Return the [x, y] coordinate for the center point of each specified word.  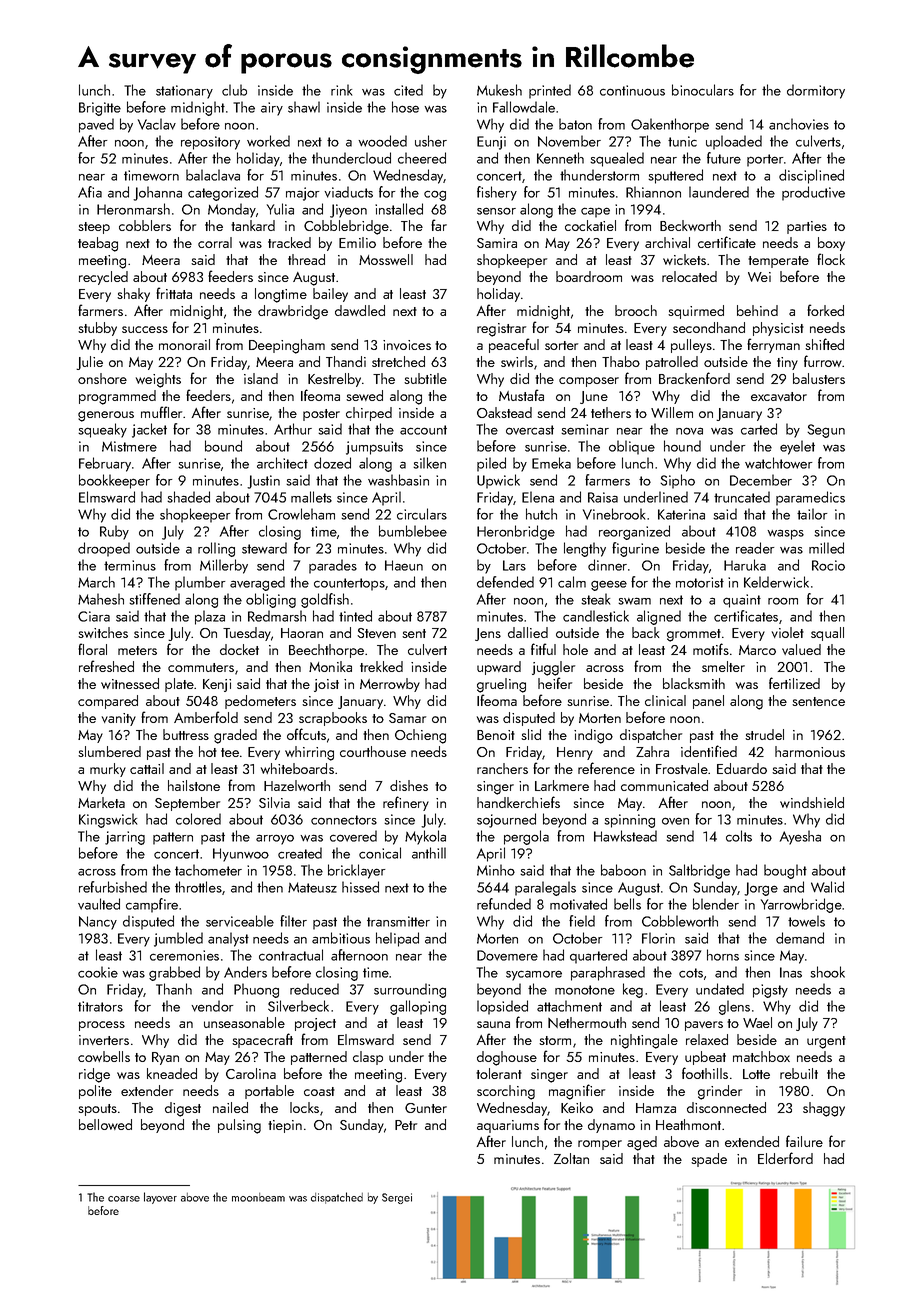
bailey [330, 295]
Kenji [217, 685]
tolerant [499, 1073]
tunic [682, 141]
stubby [97, 329]
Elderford [785, 1158]
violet [788, 632]
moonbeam [258, 1197]
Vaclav [157, 124]
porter [765, 160]
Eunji [491, 143]
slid [531, 734]
